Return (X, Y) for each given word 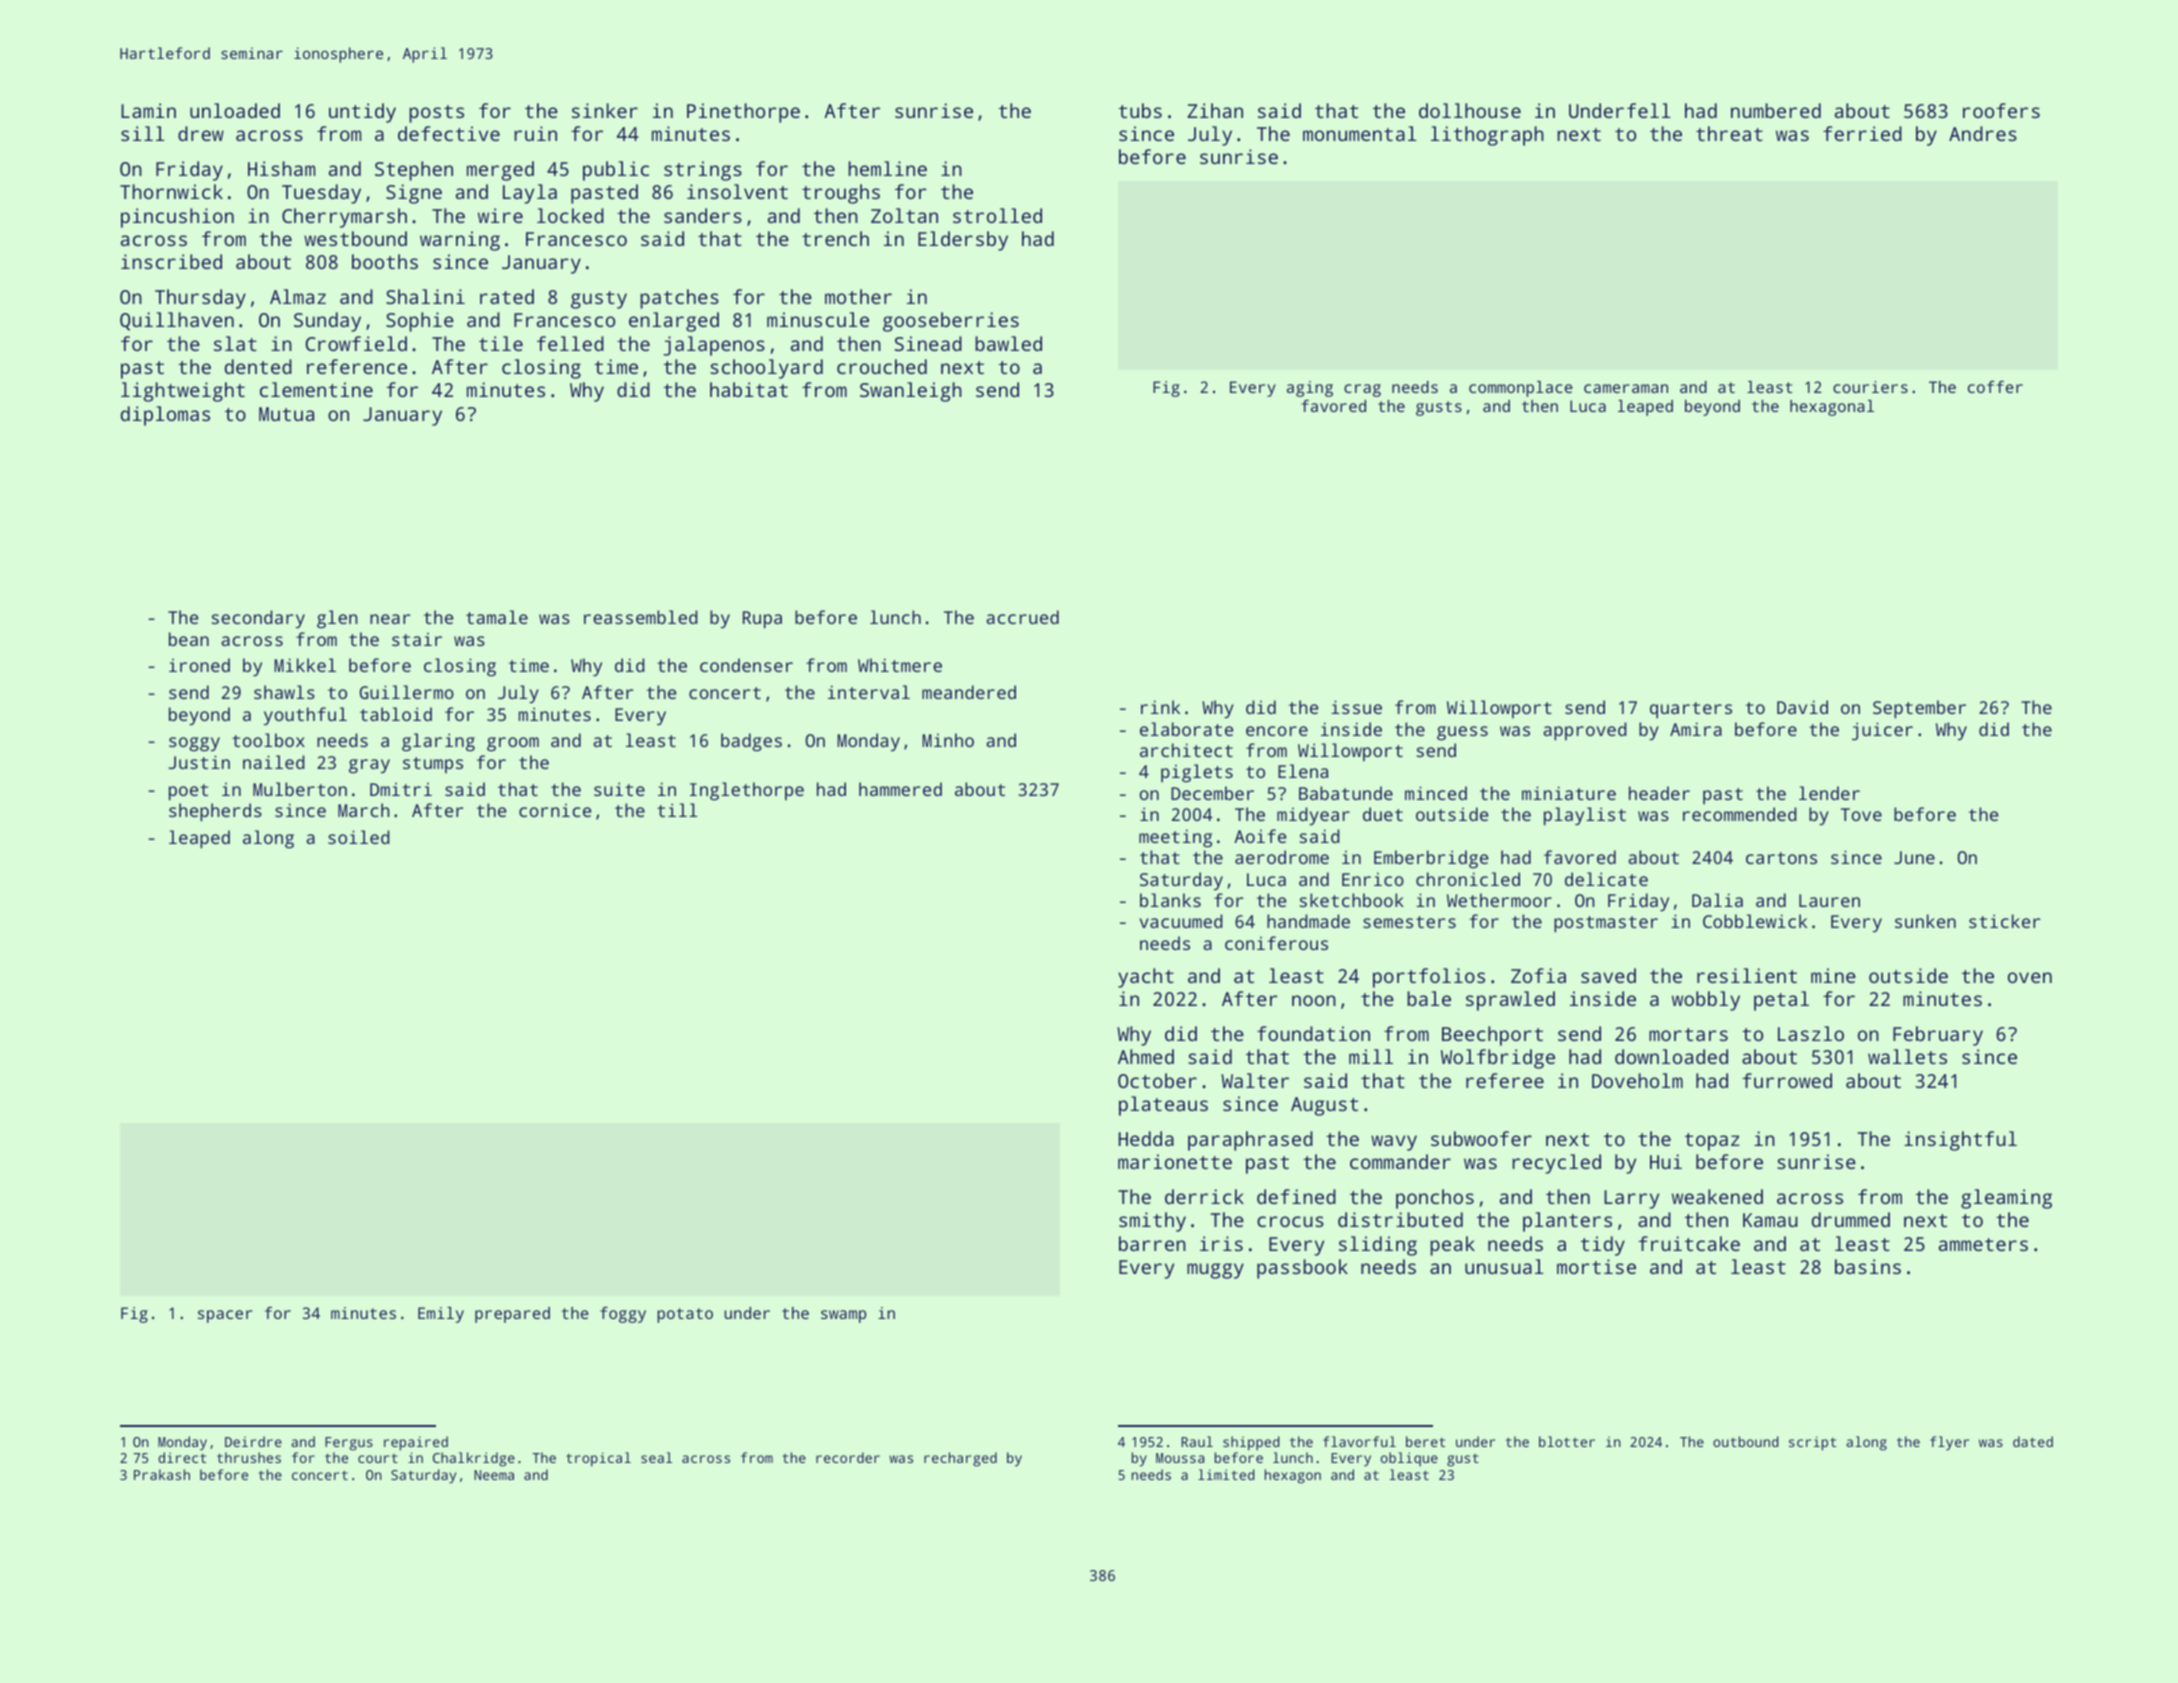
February (1938, 1036)
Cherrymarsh (344, 218)
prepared (512, 1315)
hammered (900, 789)
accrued (1022, 617)
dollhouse (1470, 110)
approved (1585, 731)
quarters (1691, 710)
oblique (1409, 1459)
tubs (1140, 110)
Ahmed (1146, 1056)
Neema (494, 1475)
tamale (497, 617)
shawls (284, 692)
